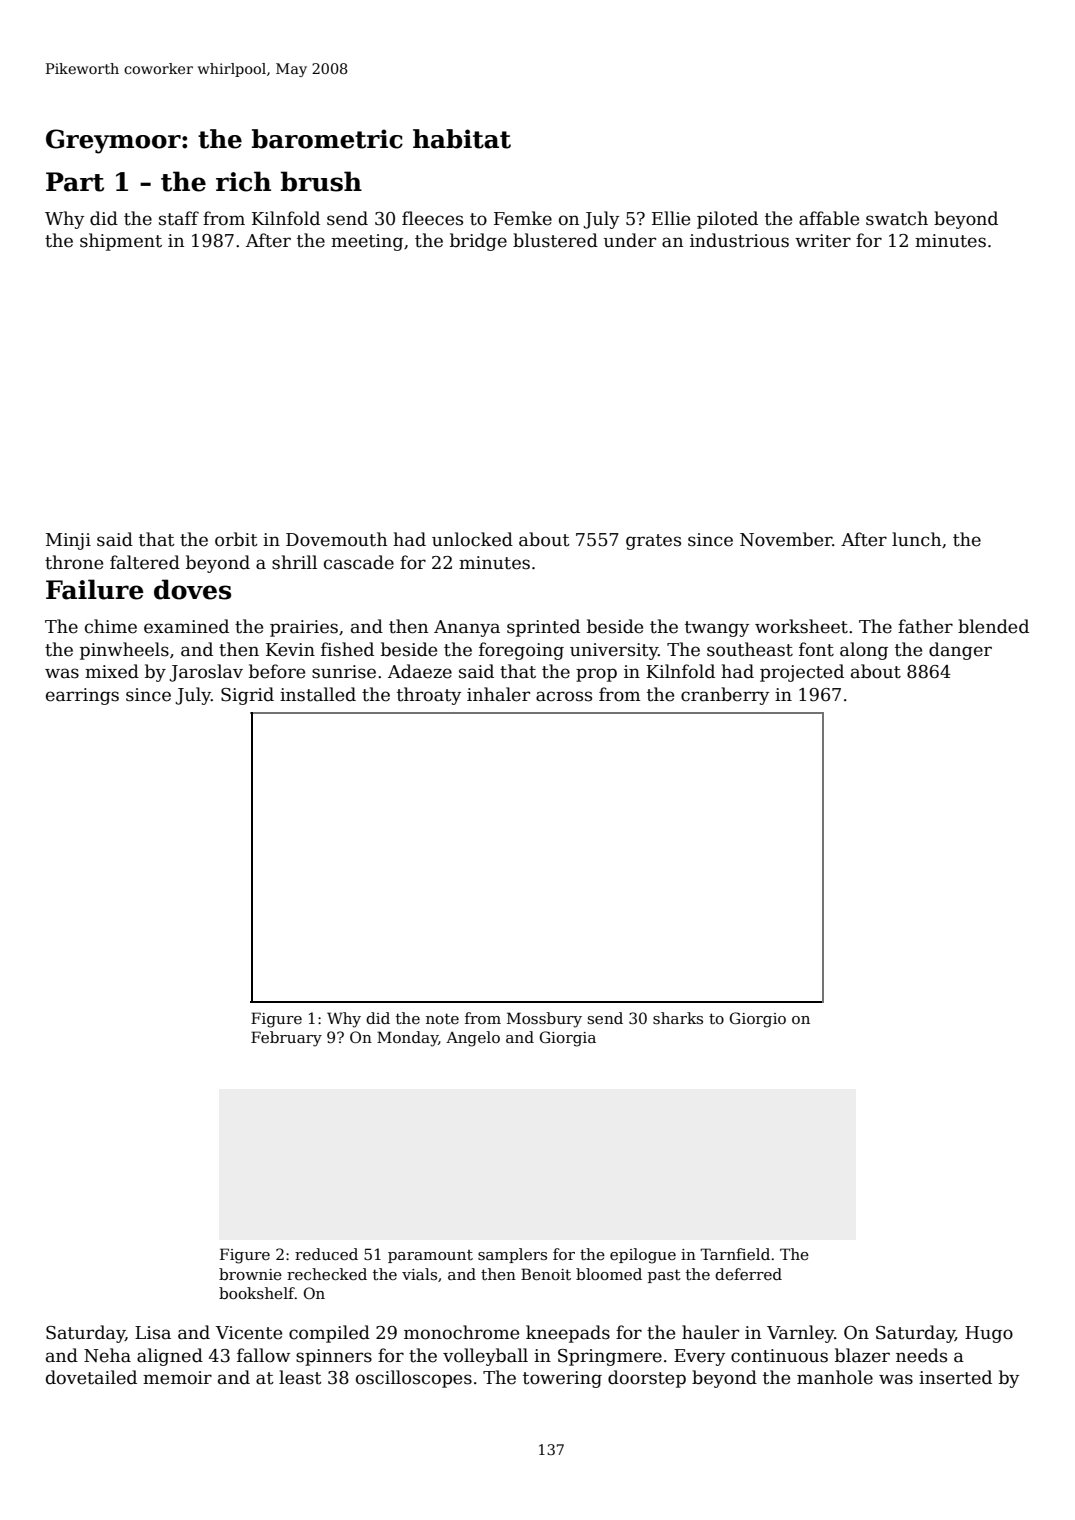  I want to click on brownie, so click(250, 1274).
